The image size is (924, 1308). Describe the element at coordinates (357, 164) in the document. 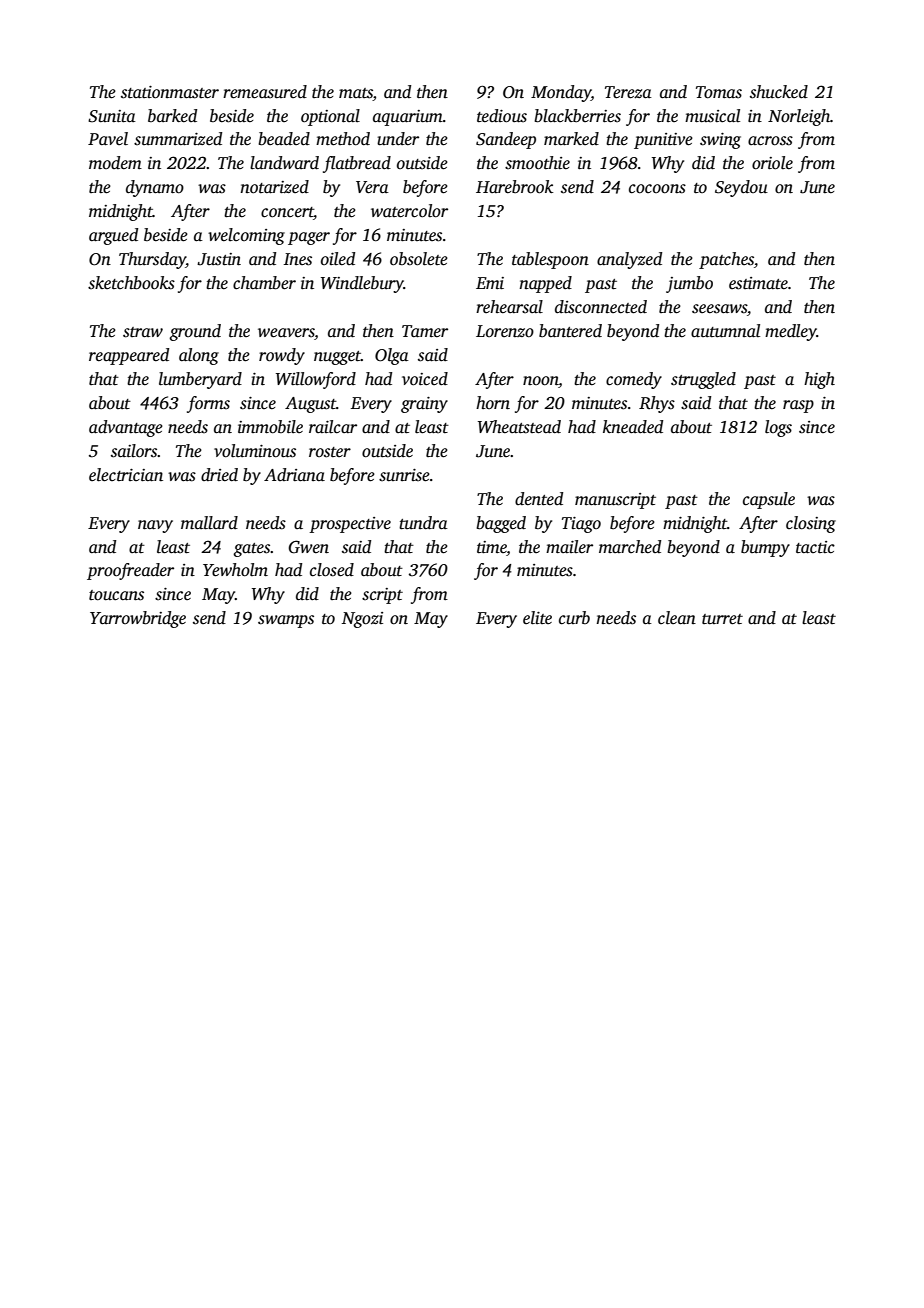

I see `flatbread` at that location.
